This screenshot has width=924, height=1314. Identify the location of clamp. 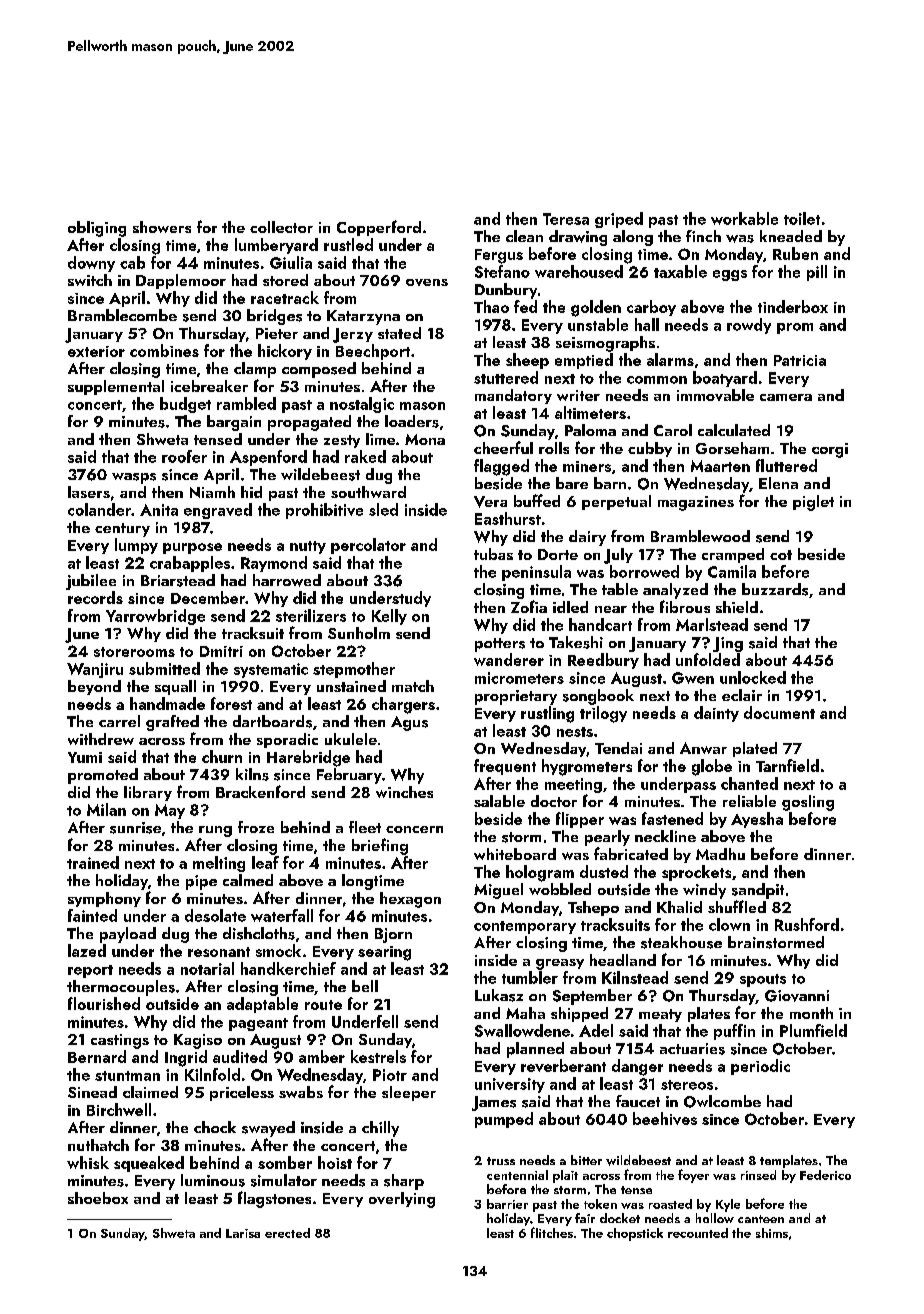
(255, 370).
